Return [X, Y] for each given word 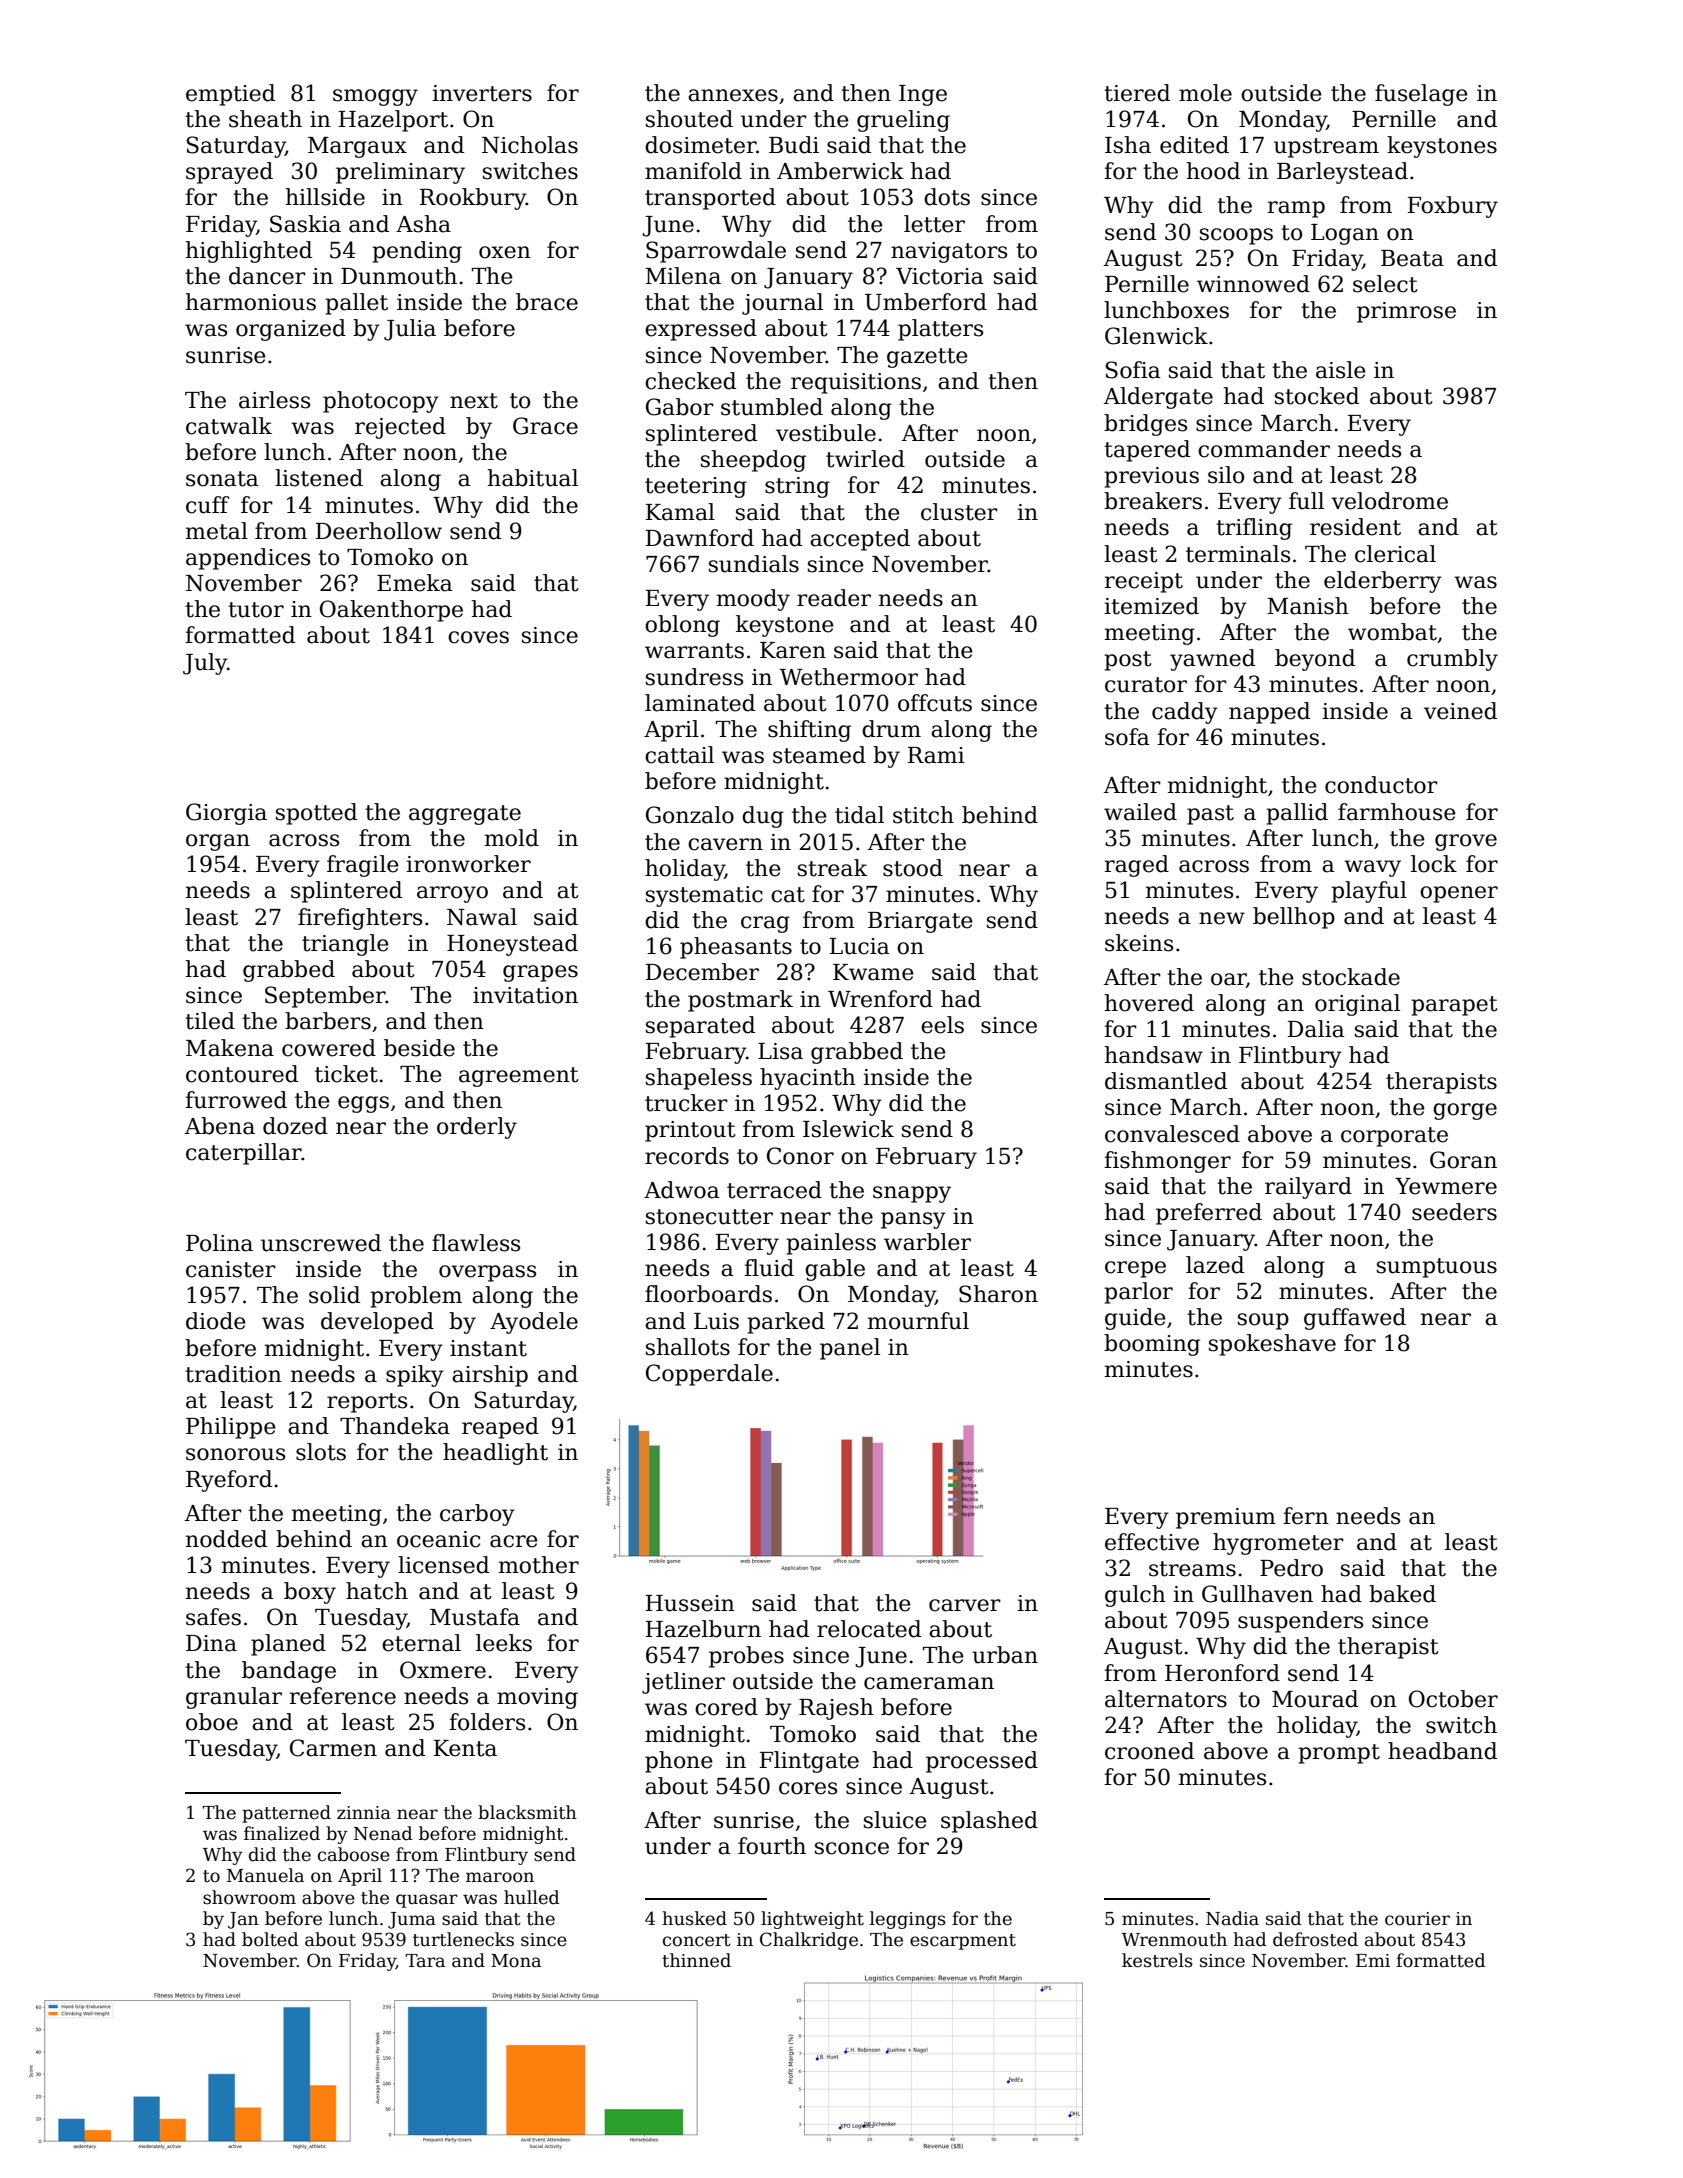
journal [782, 304]
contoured [242, 1074]
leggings [908, 1920]
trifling [1254, 529]
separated [700, 1027]
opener [1459, 894]
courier [1417, 1919]
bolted [270, 1939]
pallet [356, 304]
